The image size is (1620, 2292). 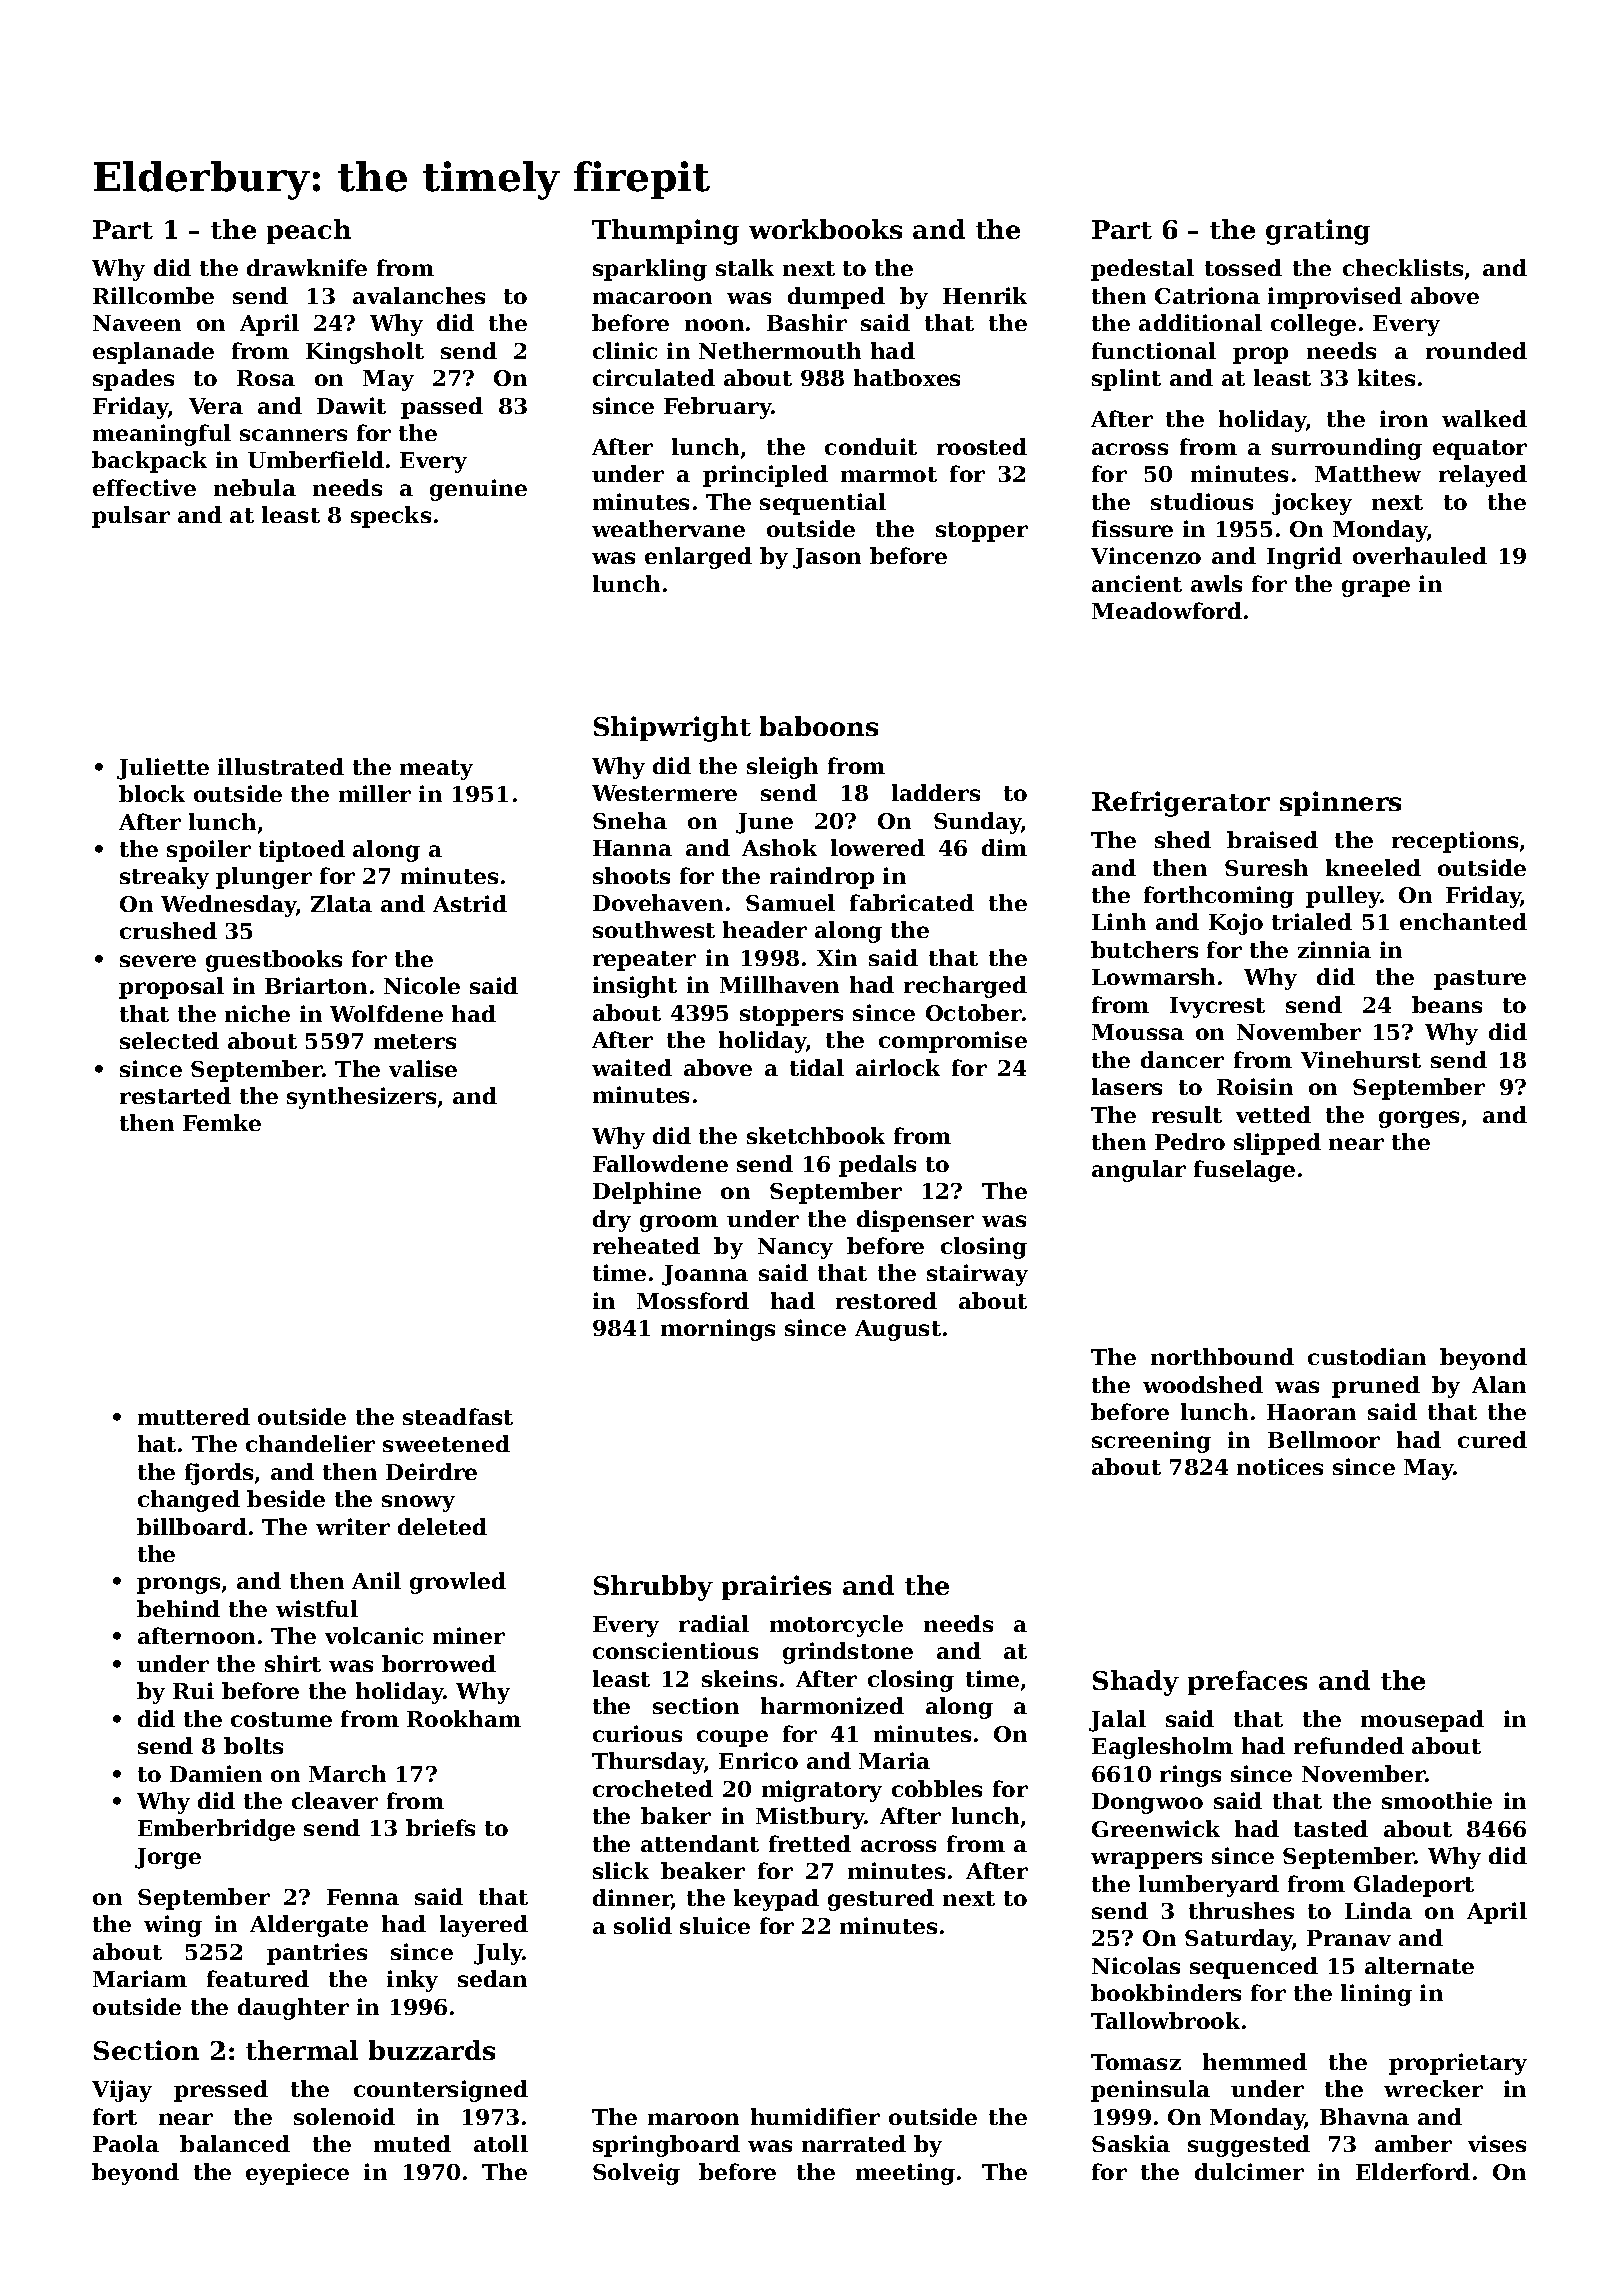 What do you see at coordinates (665, 232) in the page?
I see `Thumping` at bounding box center [665, 232].
